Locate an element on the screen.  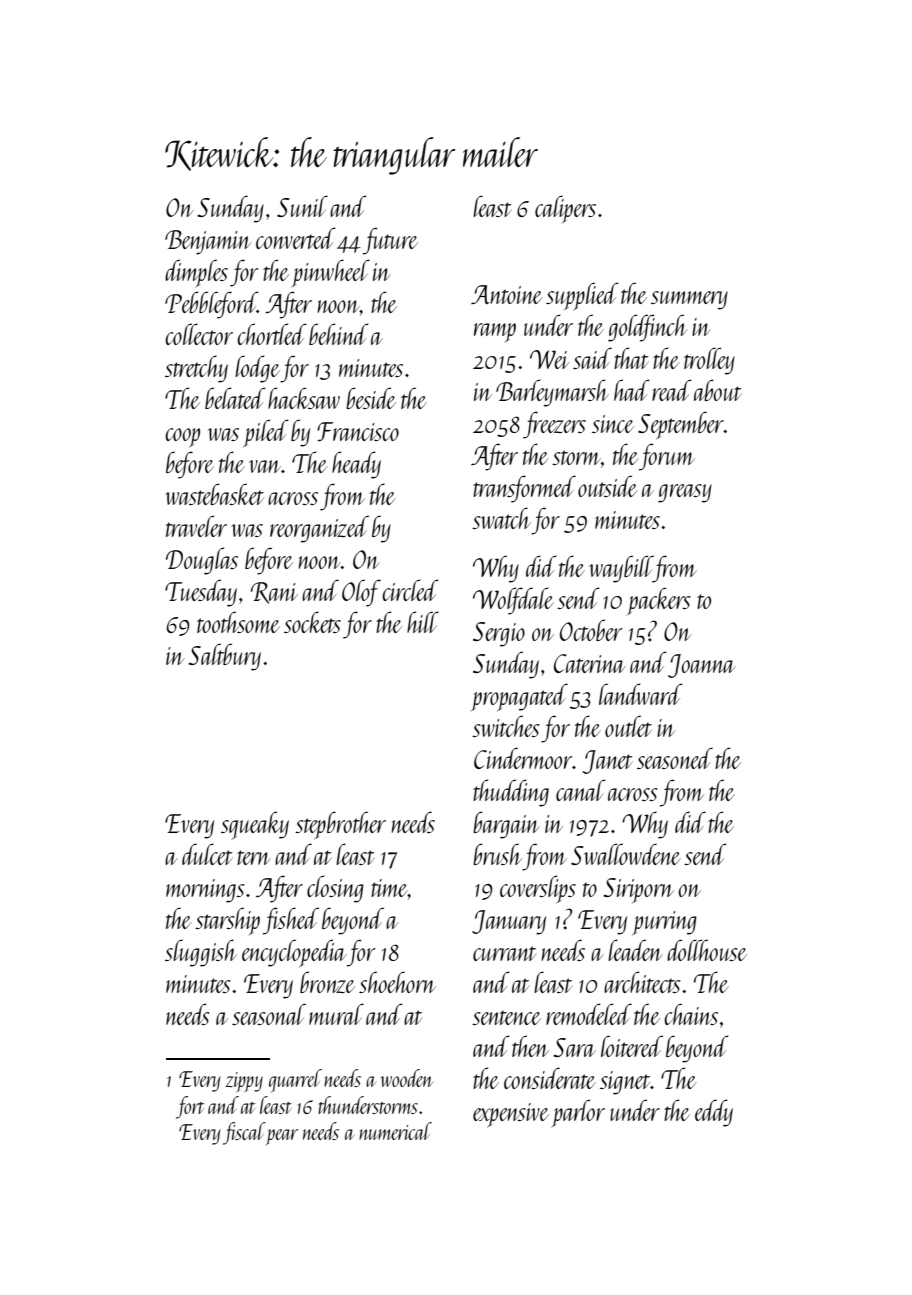
shoehorn is located at coordinates (397, 982).
